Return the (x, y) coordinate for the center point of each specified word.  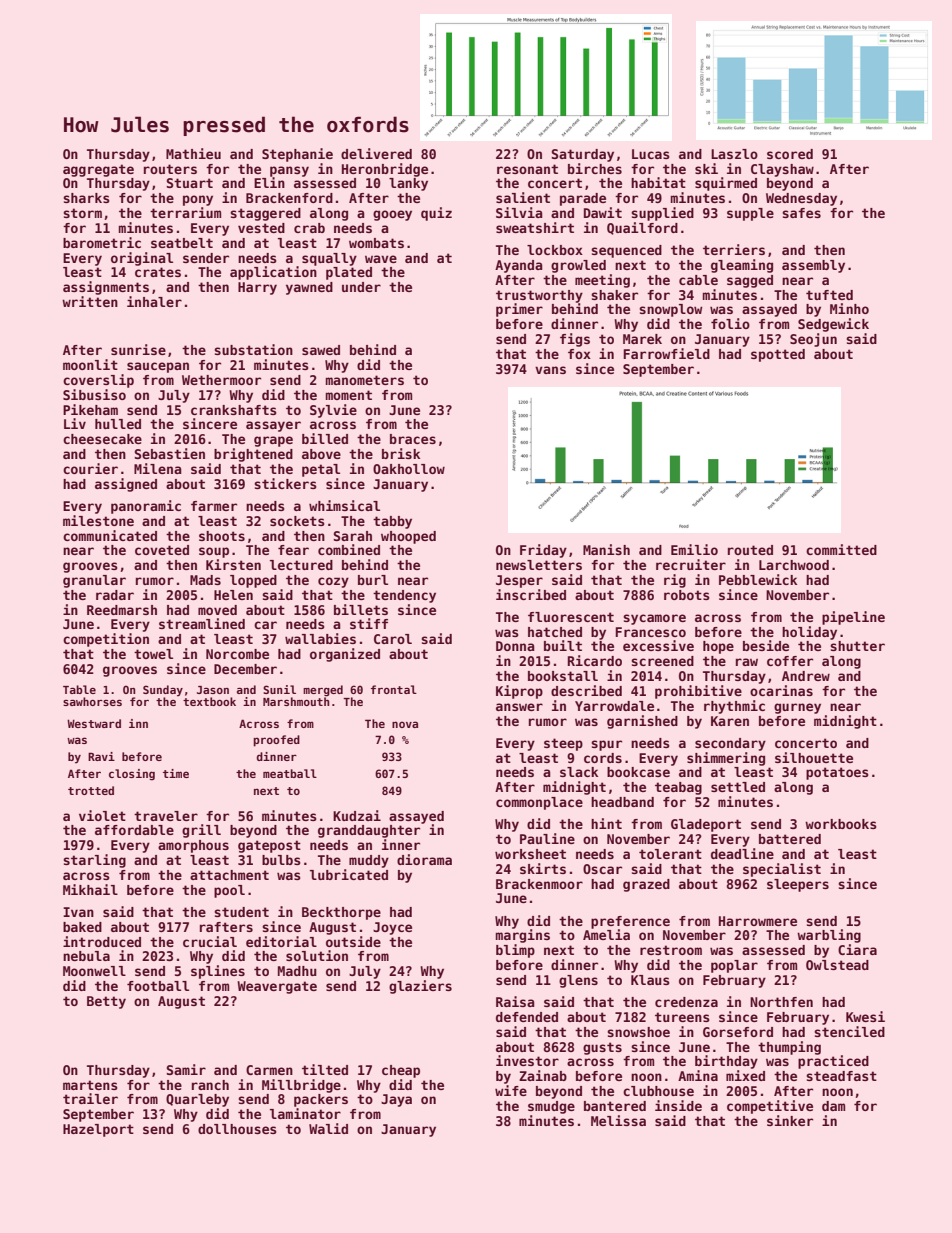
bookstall (563, 676)
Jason (213, 690)
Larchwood (794, 565)
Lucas (651, 154)
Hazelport (98, 1130)
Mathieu (193, 153)
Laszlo (734, 154)
